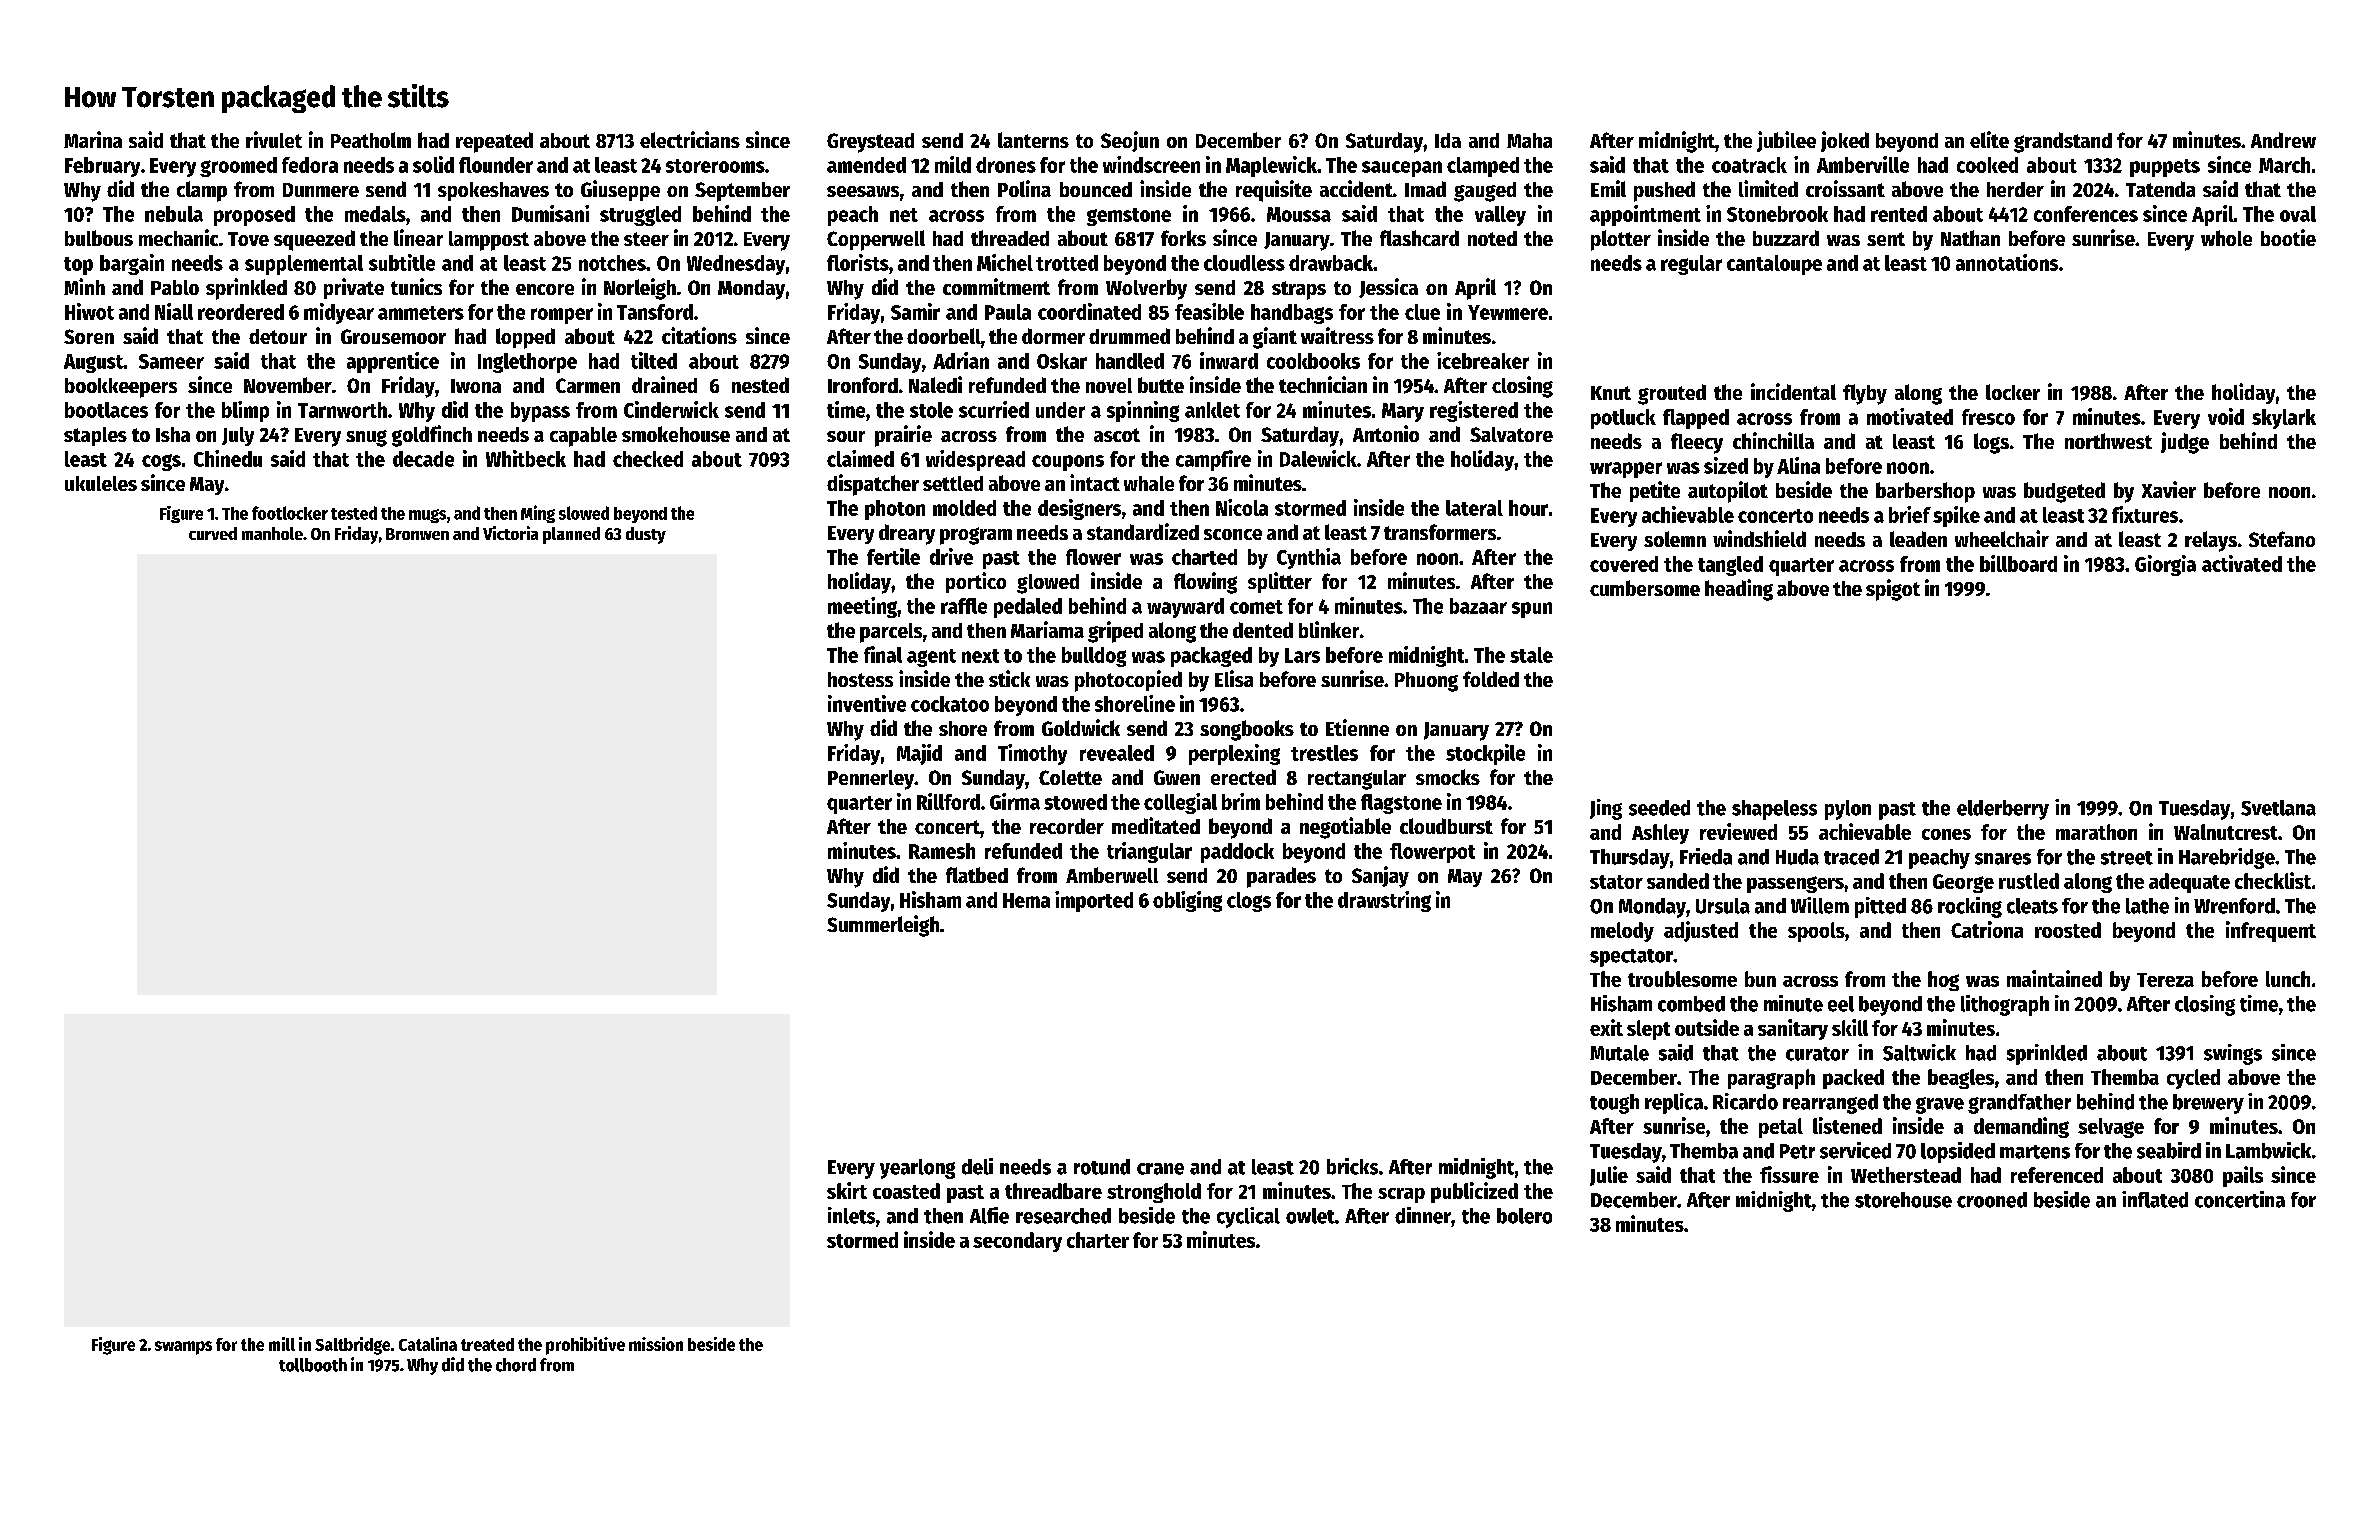 This screenshot has height=1540, width=2380. What do you see at coordinates (1130, 141) in the screenshot?
I see `Seojun` at bounding box center [1130, 141].
